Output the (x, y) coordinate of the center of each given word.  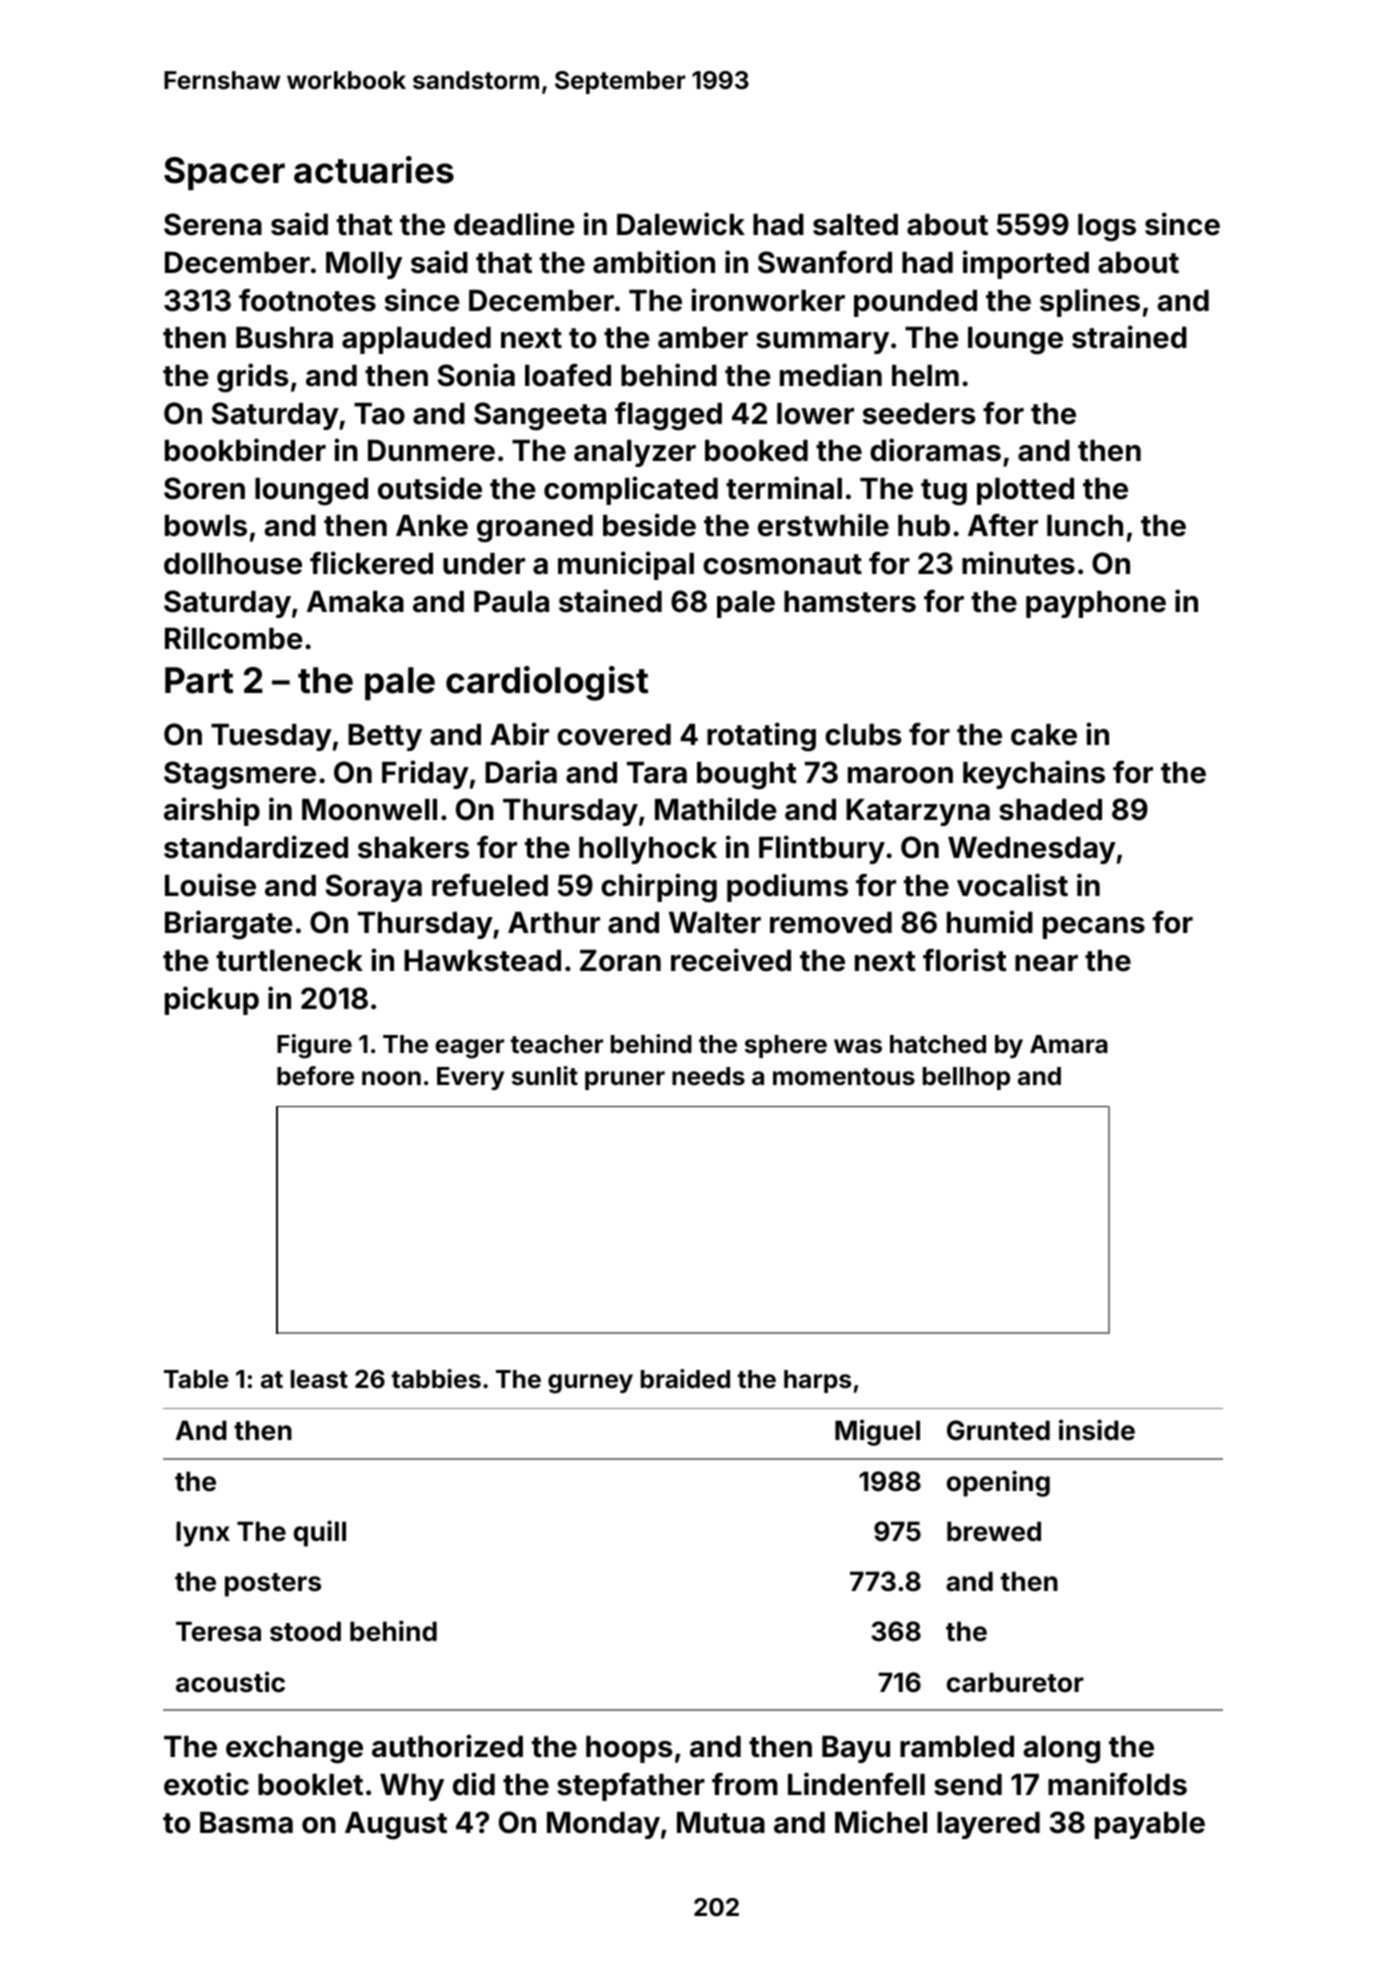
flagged (668, 416)
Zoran (620, 961)
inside (1097, 1430)
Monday (603, 1825)
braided (685, 1378)
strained (1129, 337)
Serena (213, 224)
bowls (206, 526)
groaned (535, 529)
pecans (1094, 928)
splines (1090, 302)
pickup (212, 1000)
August (396, 1826)
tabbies (436, 1379)
